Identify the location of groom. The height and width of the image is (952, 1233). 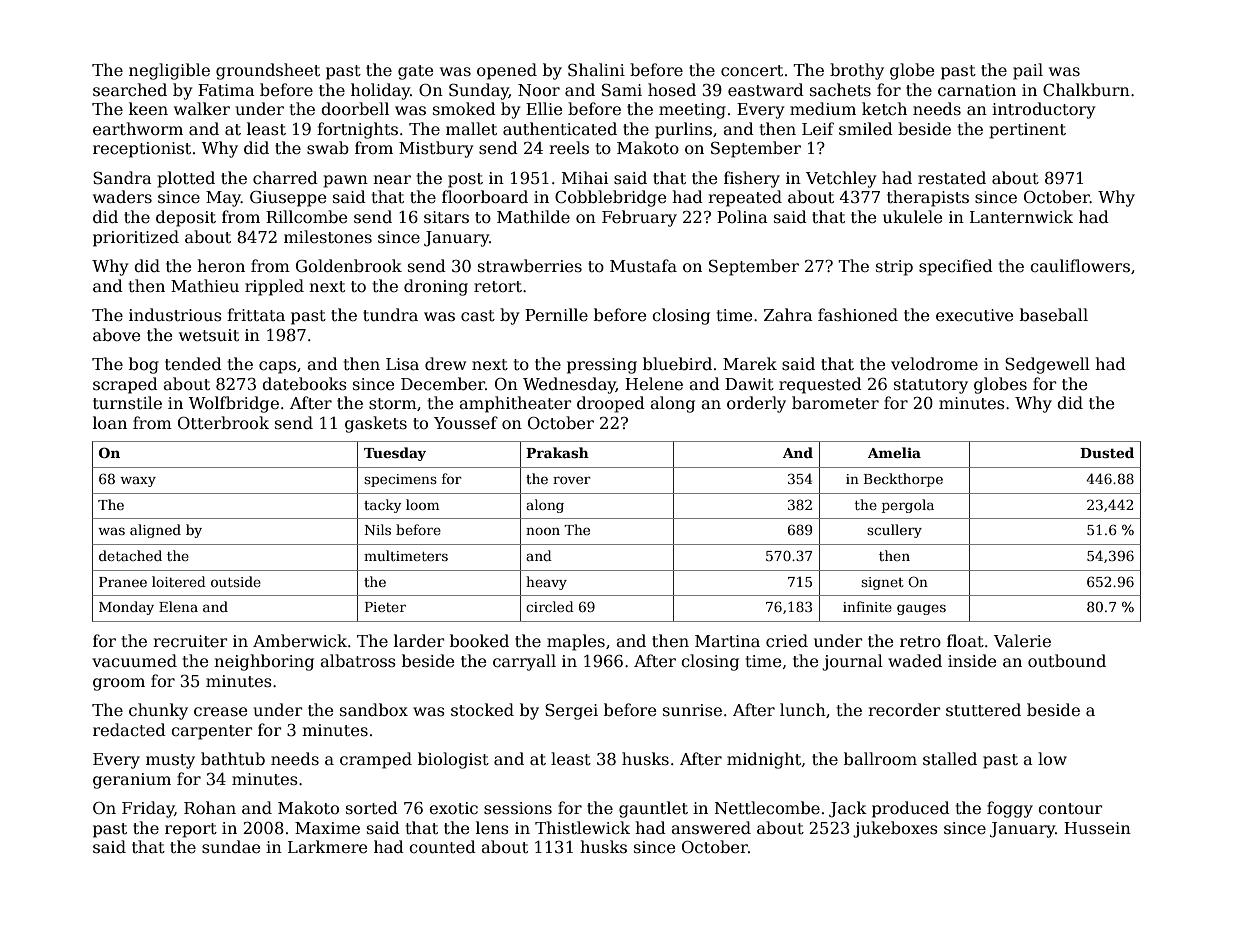
(119, 684).
